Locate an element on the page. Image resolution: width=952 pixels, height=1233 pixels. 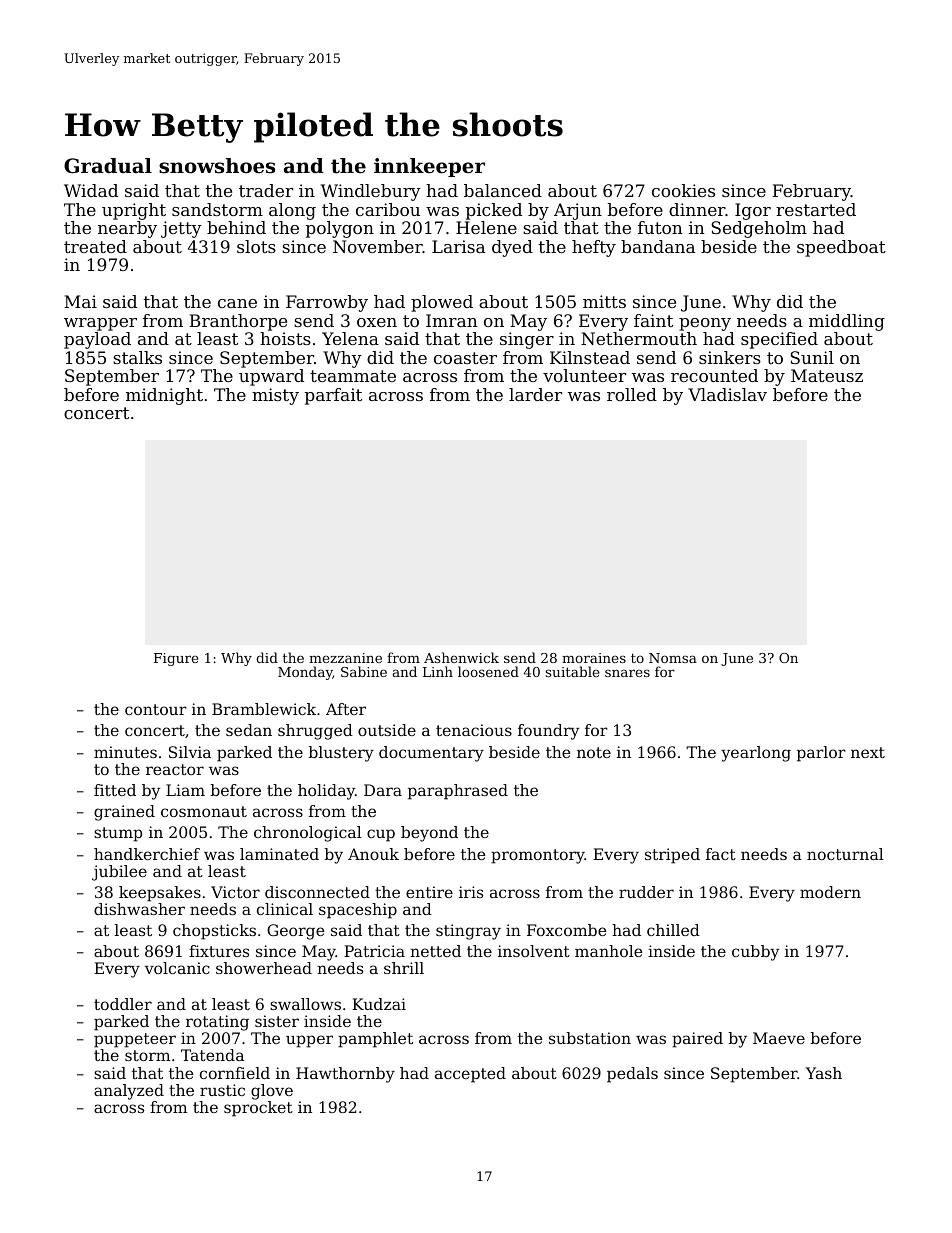
snares is located at coordinates (627, 673).
